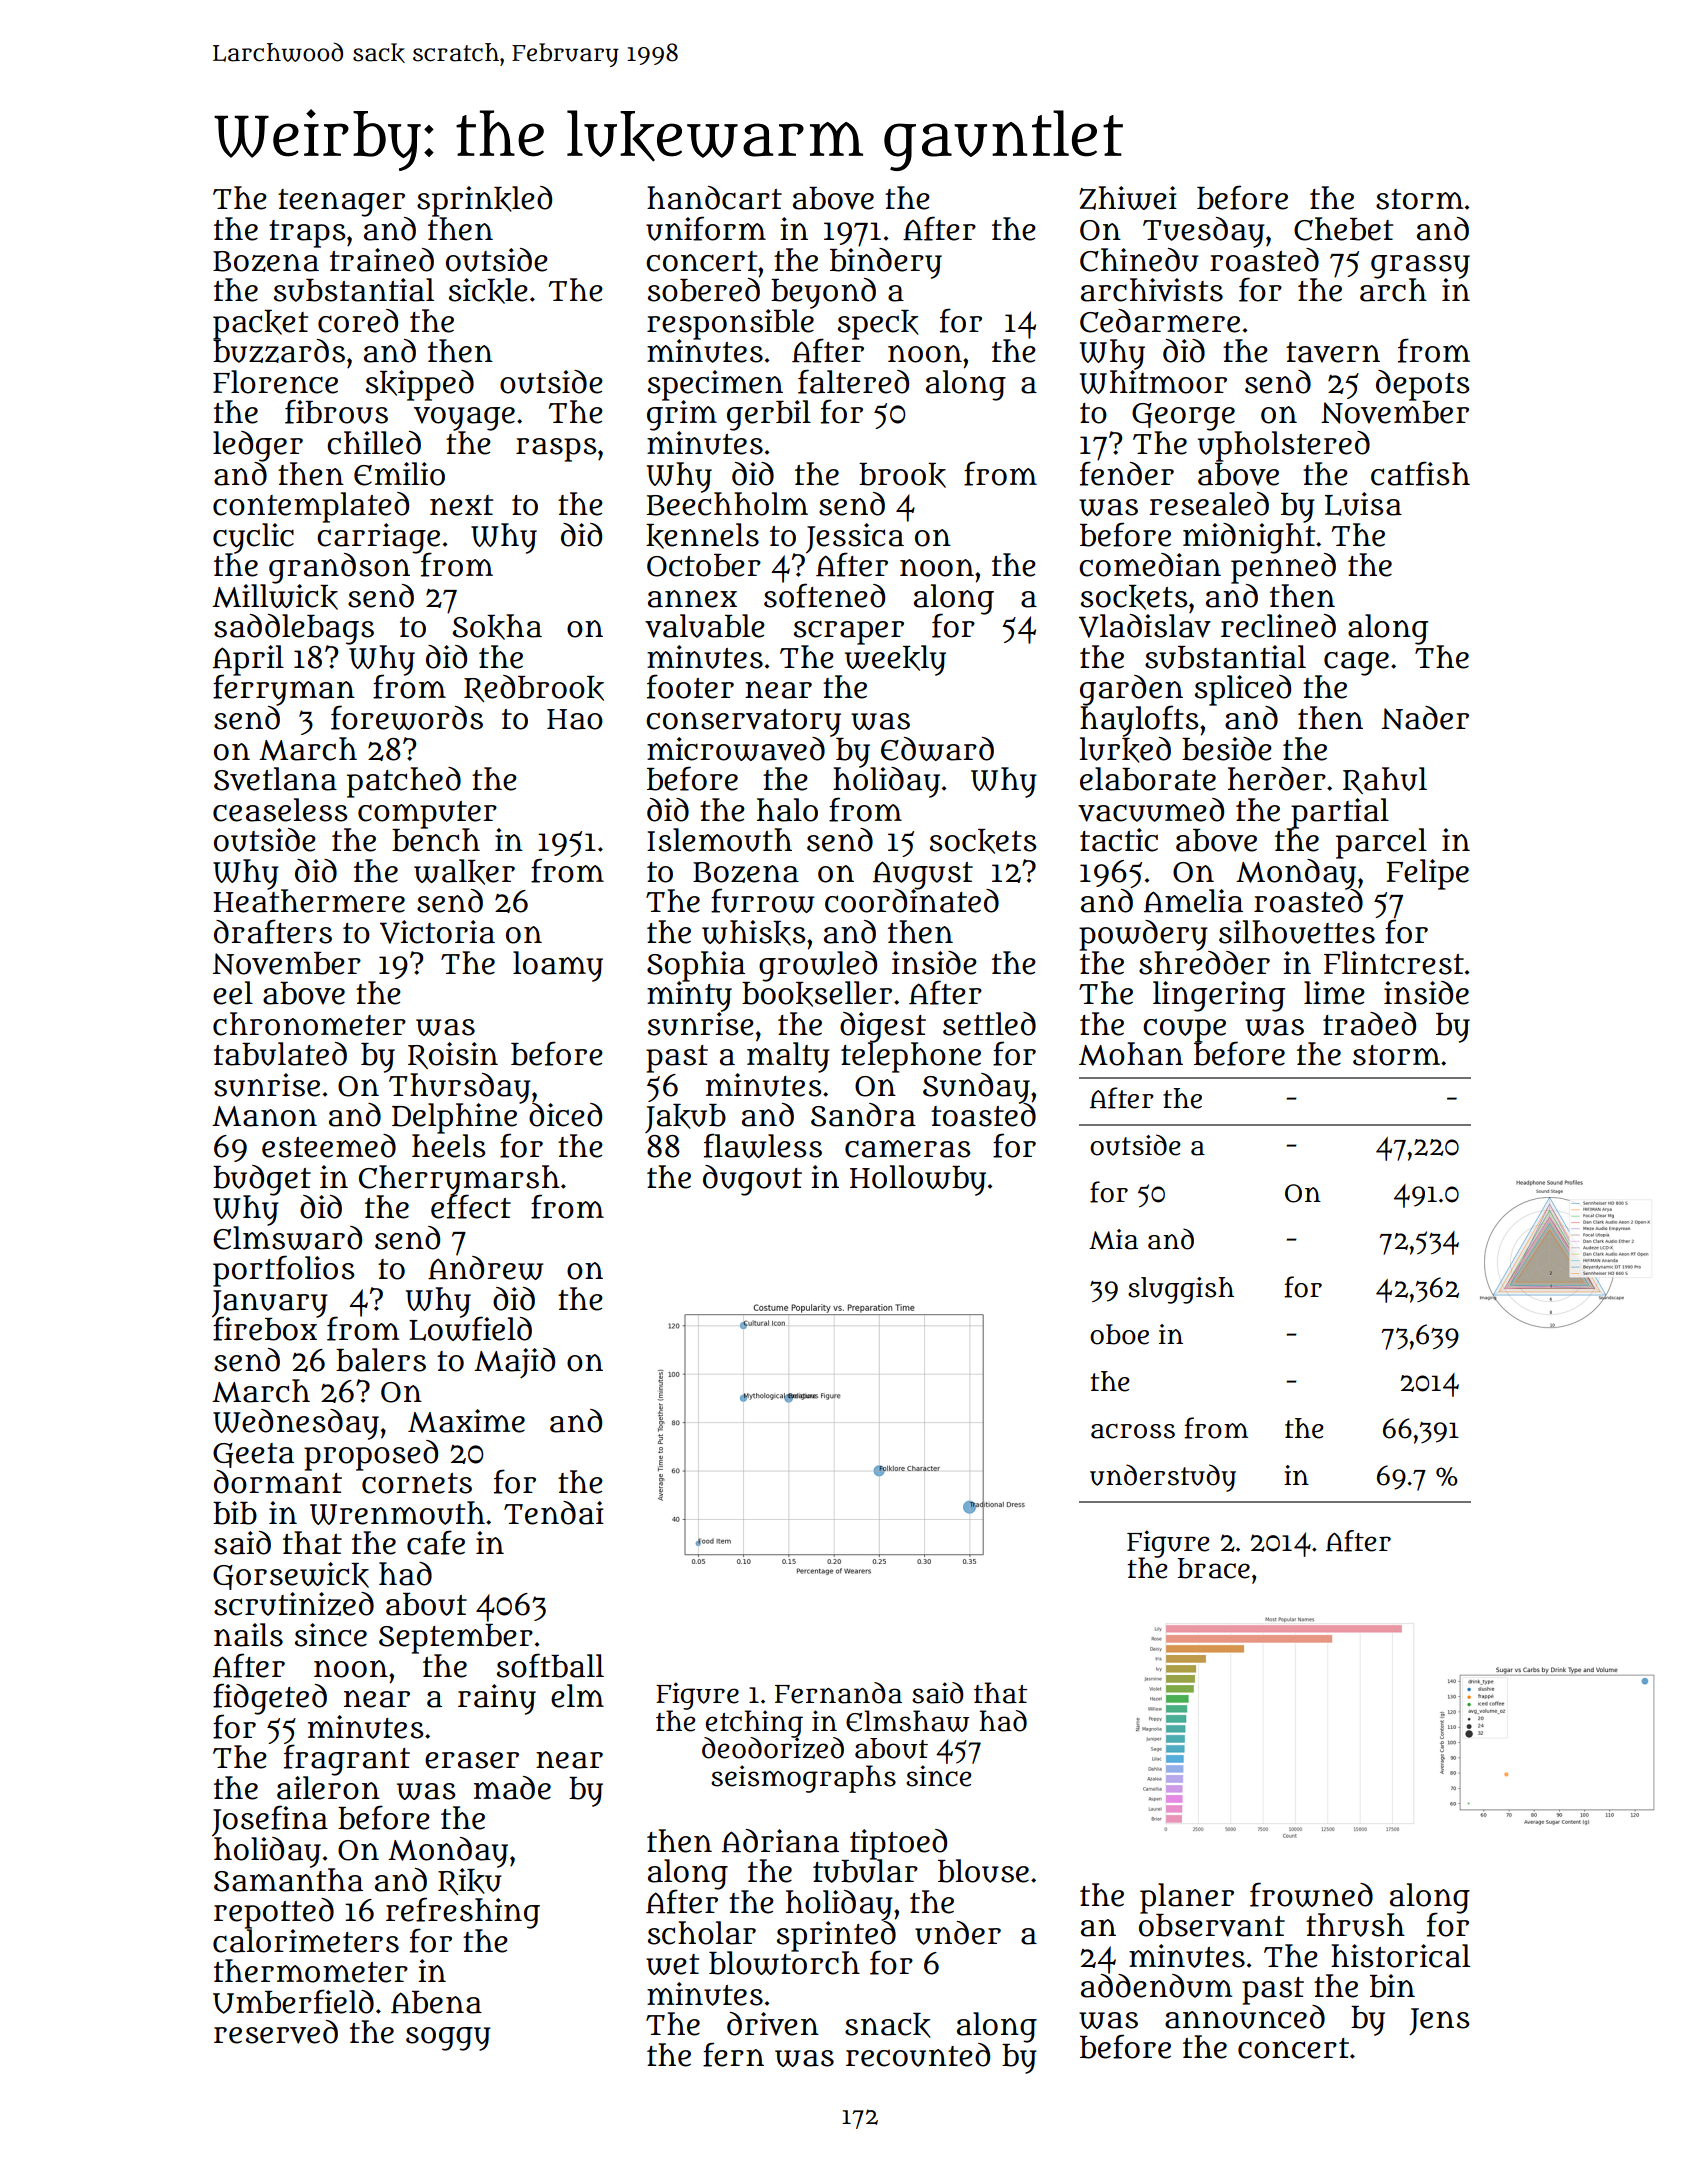 The image size is (1683, 2178). Describe the element at coordinates (1181, 1290) in the screenshot. I see `sluggish` at that location.
